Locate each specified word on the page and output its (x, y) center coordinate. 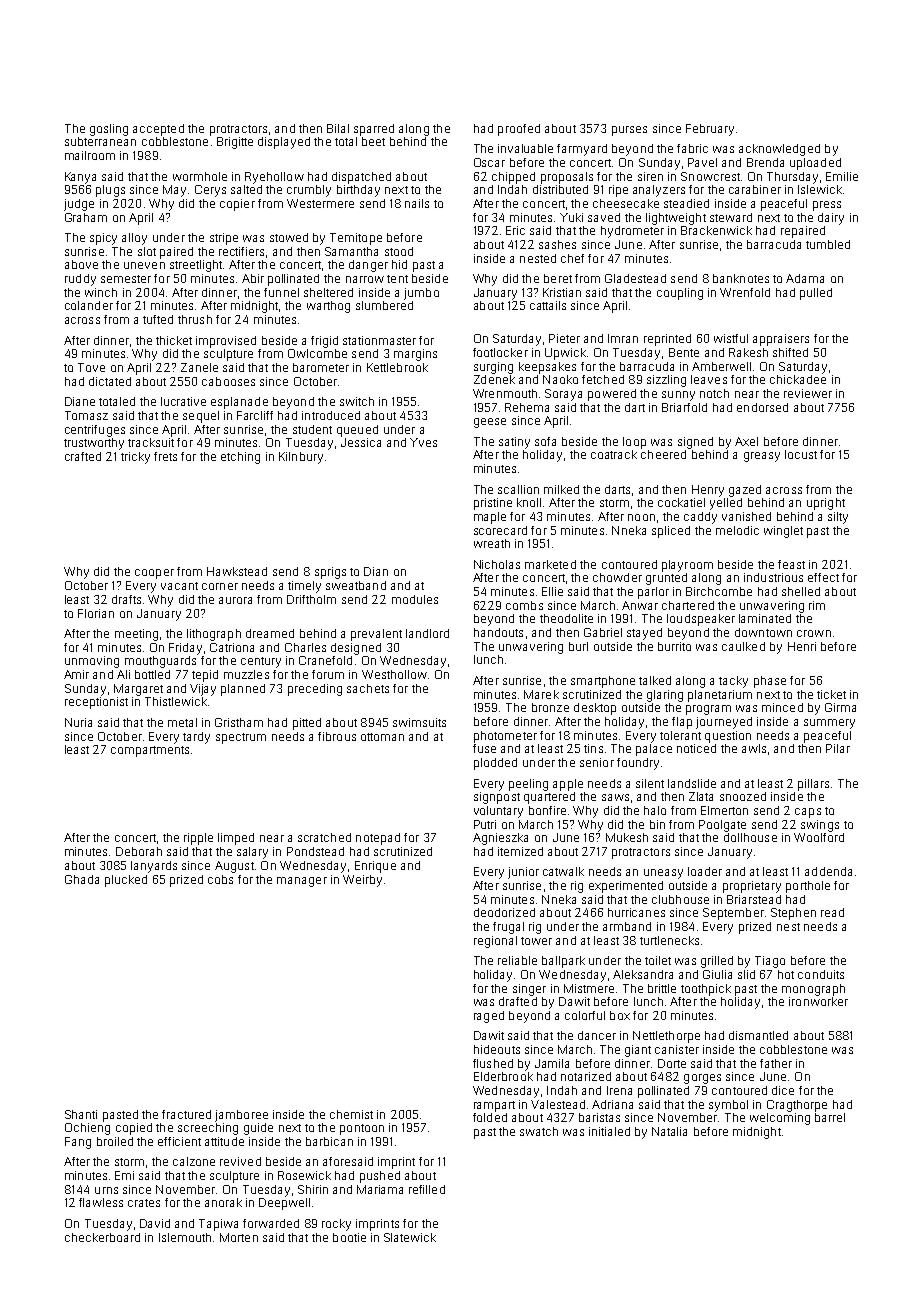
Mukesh (627, 837)
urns (106, 1190)
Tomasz (86, 415)
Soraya (563, 395)
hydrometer (632, 232)
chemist (351, 1114)
